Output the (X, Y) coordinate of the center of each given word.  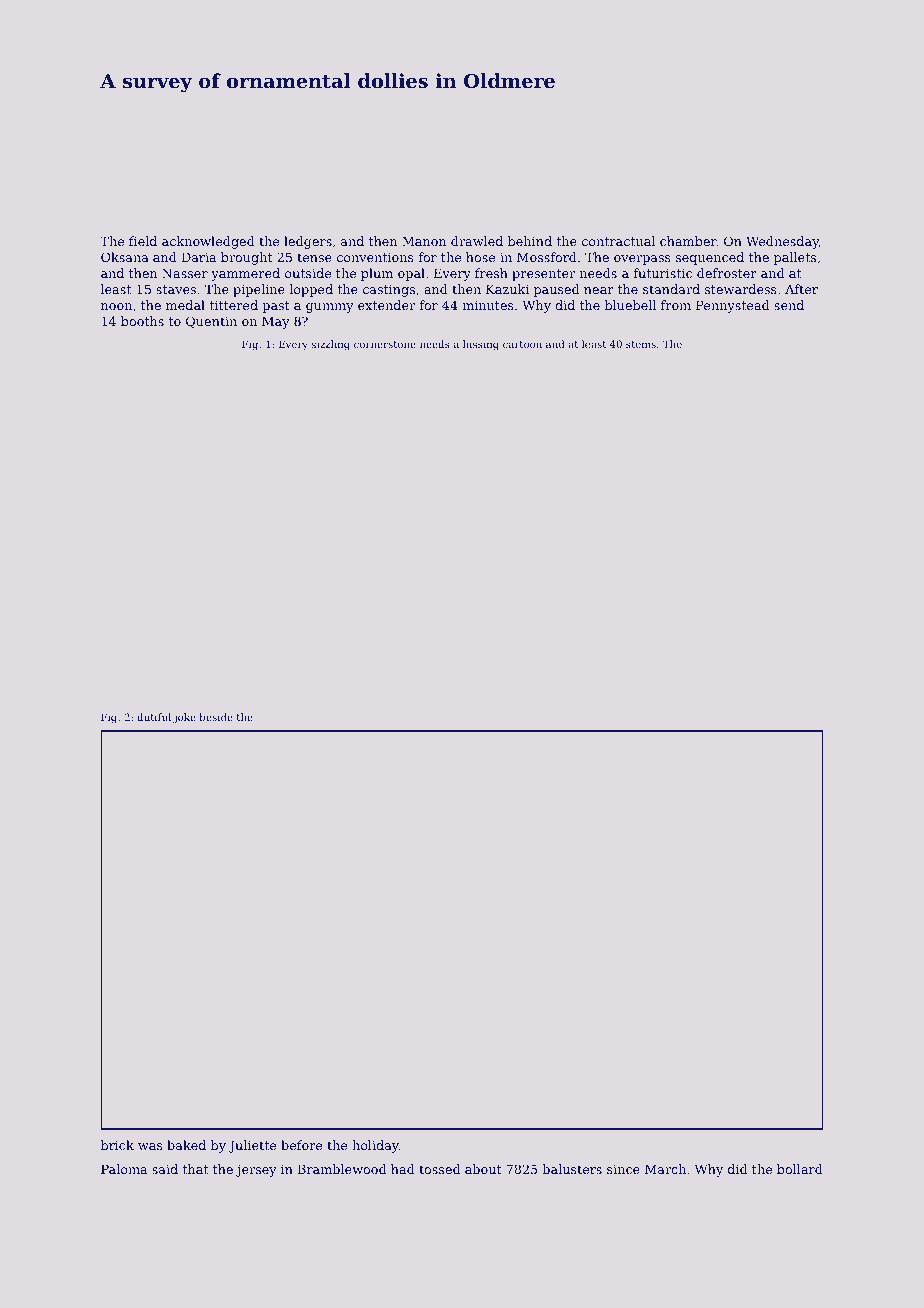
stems (641, 344)
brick (117, 1145)
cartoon (522, 344)
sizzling (331, 345)
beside (216, 717)
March (665, 1169)
